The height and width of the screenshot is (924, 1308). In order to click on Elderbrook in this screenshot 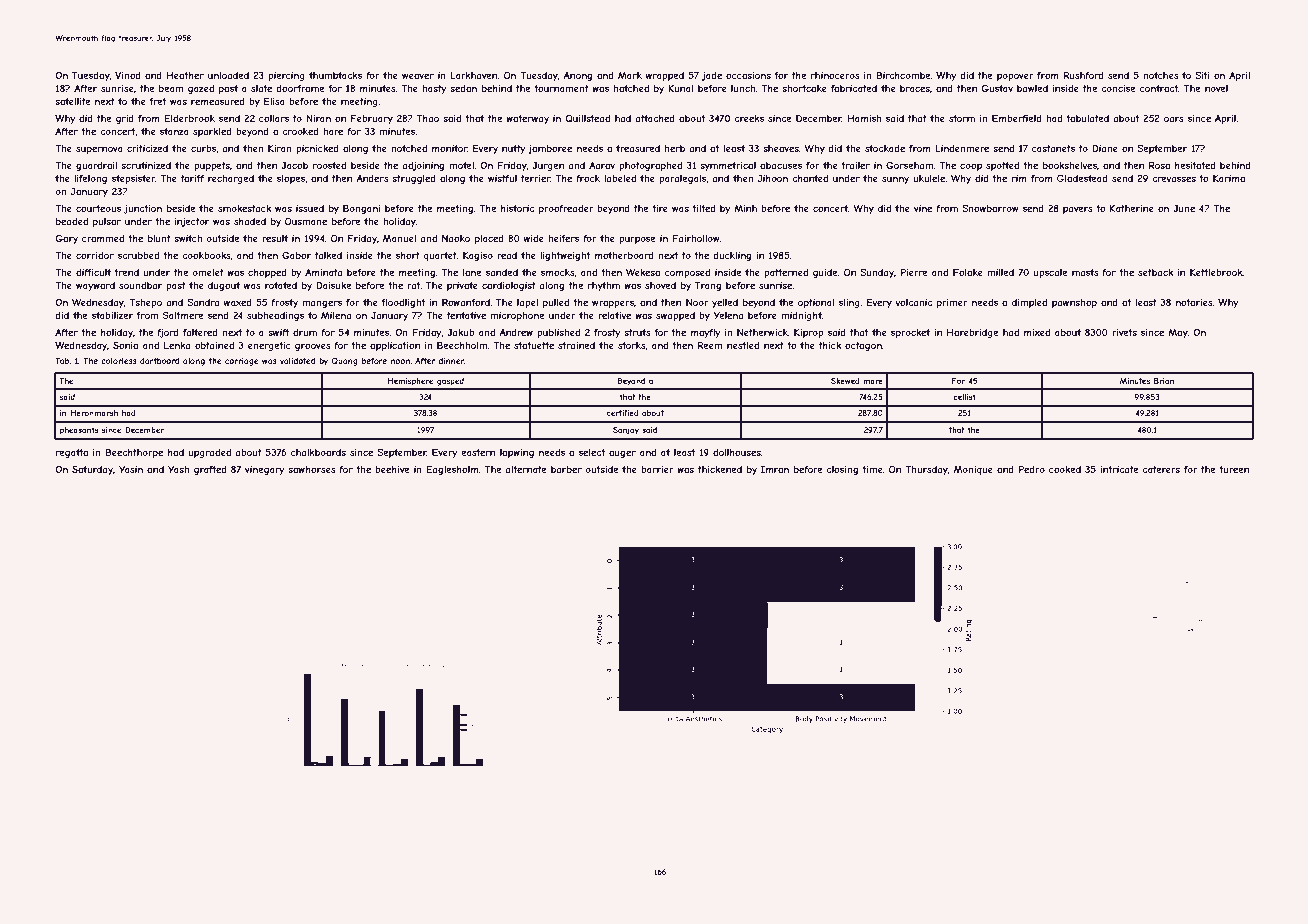, I will do `click(189, 118)`.
